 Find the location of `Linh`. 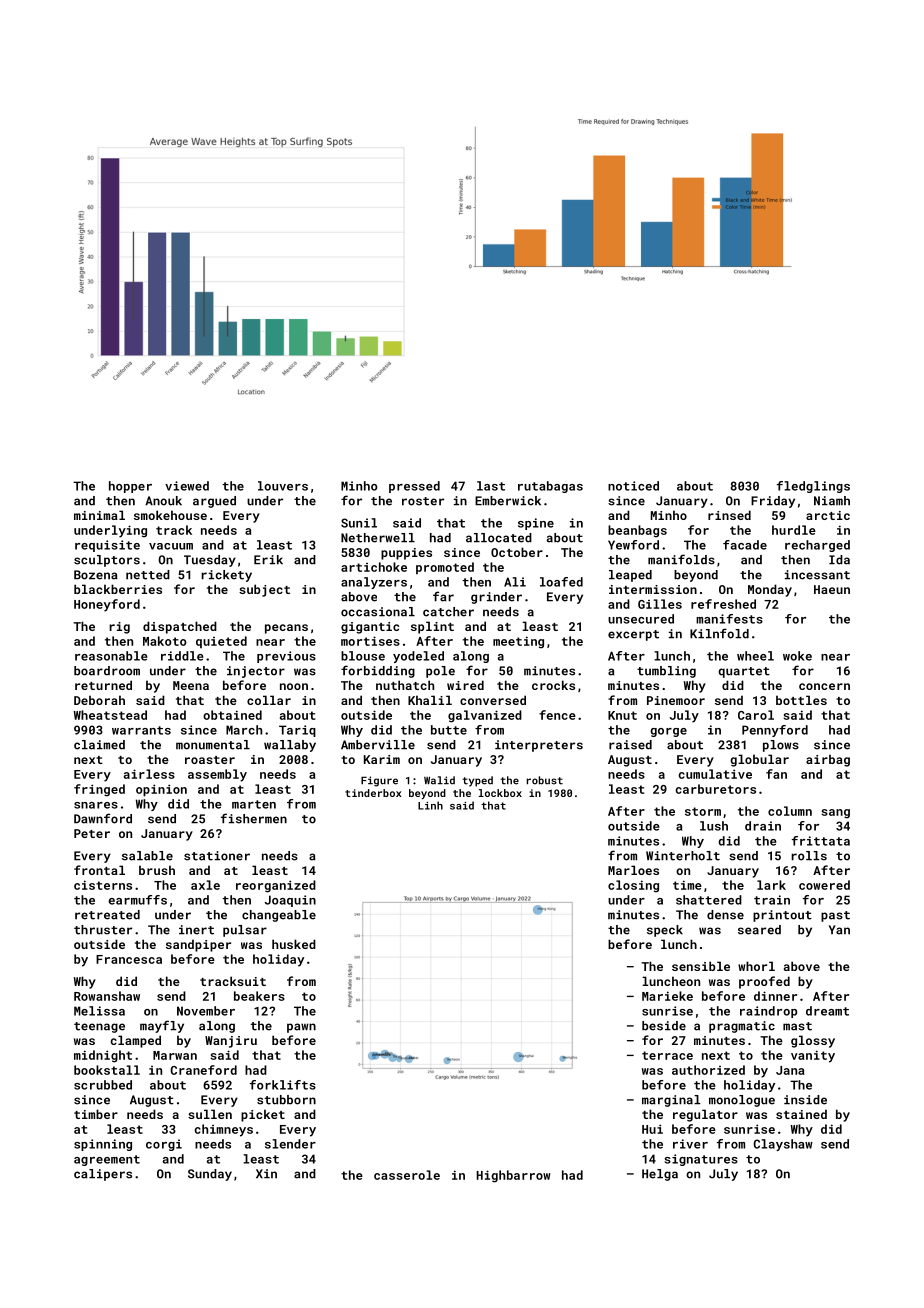

Linh is located at coordinates (430, 805).
